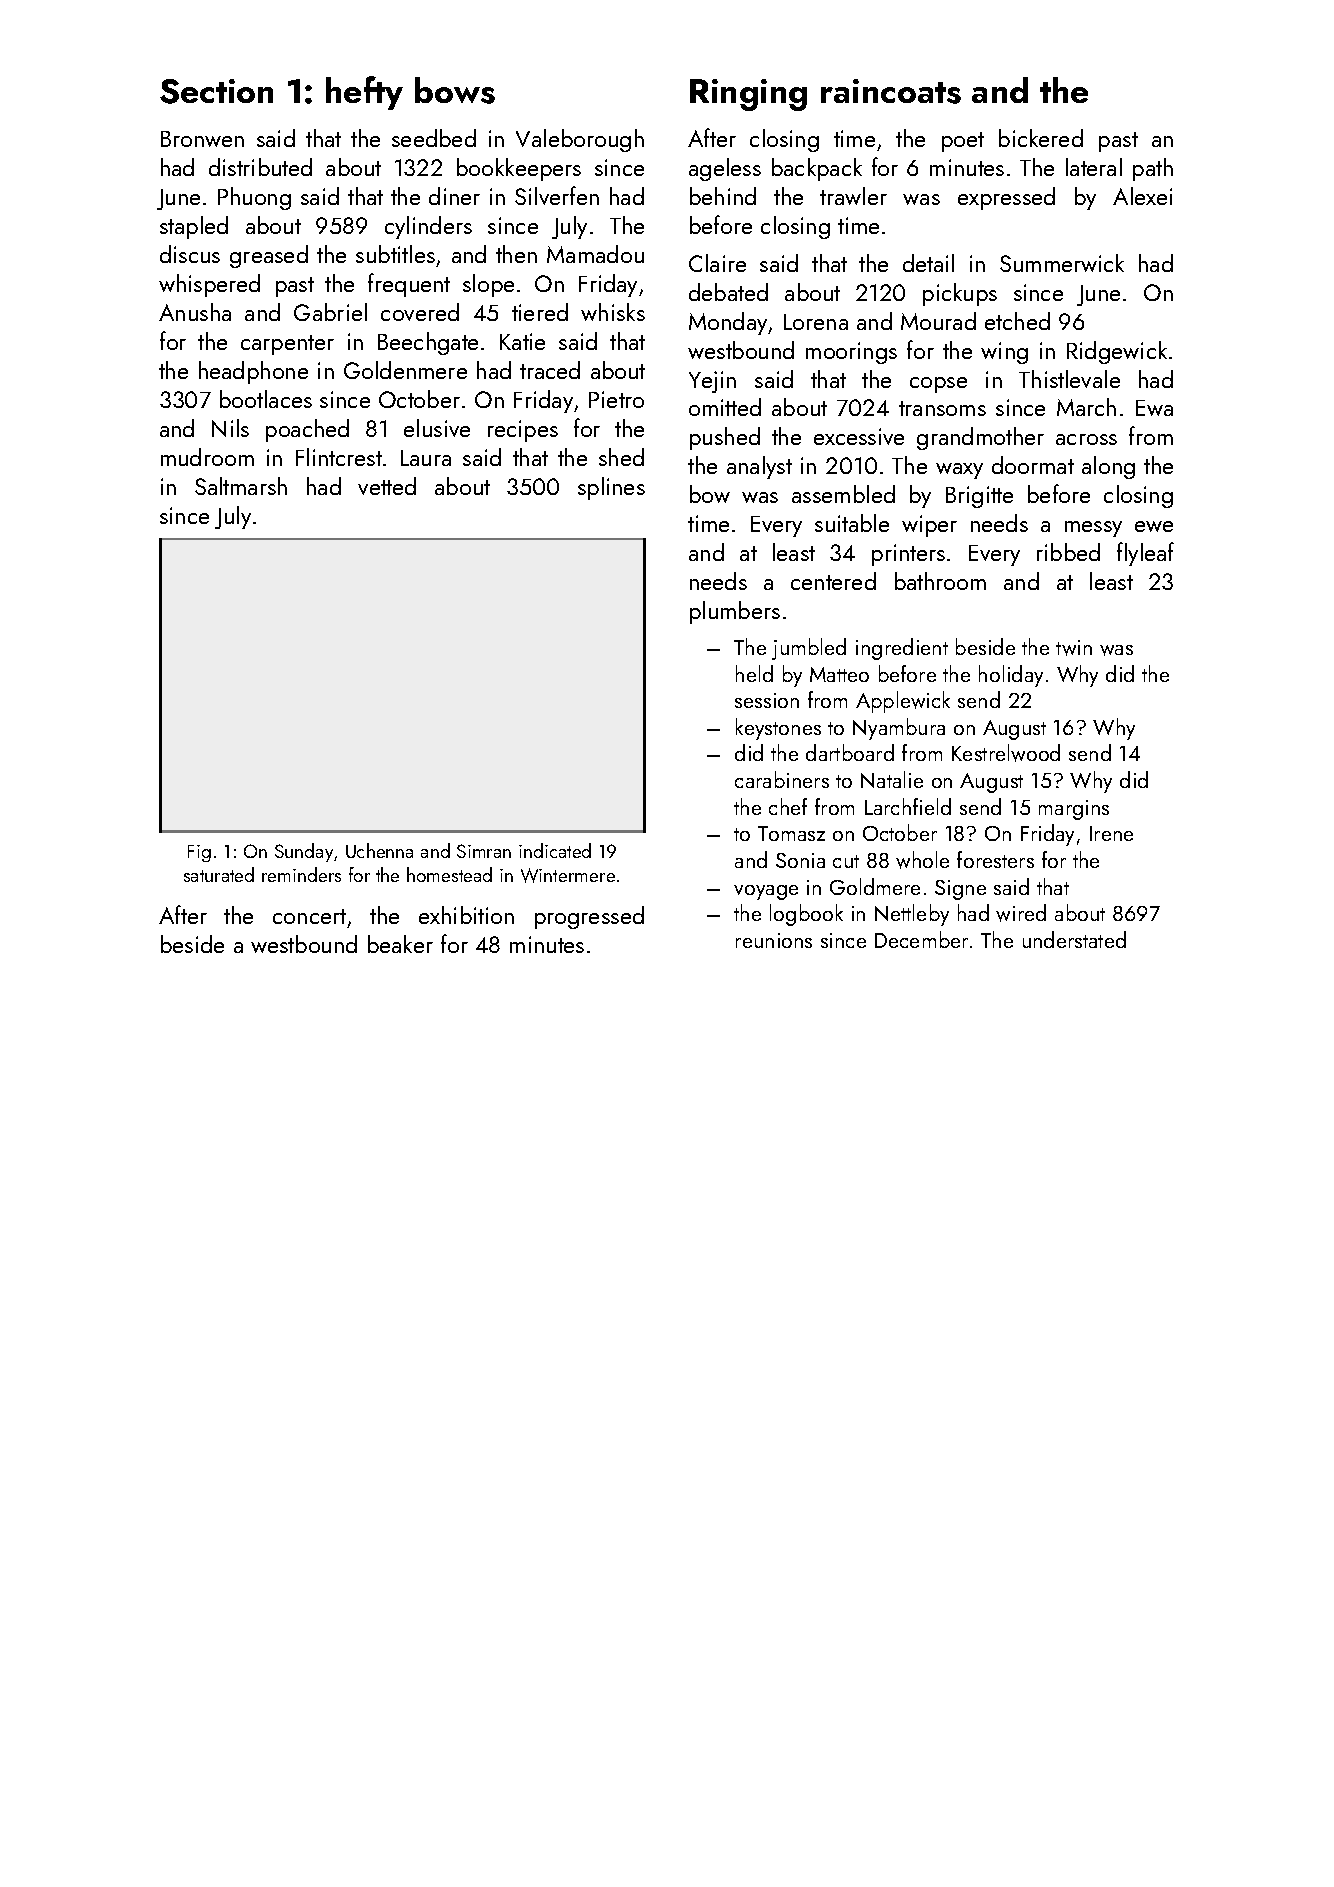 Image resolution: width=1334 pixels, height=1887 pixels. I want to click on analyst, so click(759, 467).
